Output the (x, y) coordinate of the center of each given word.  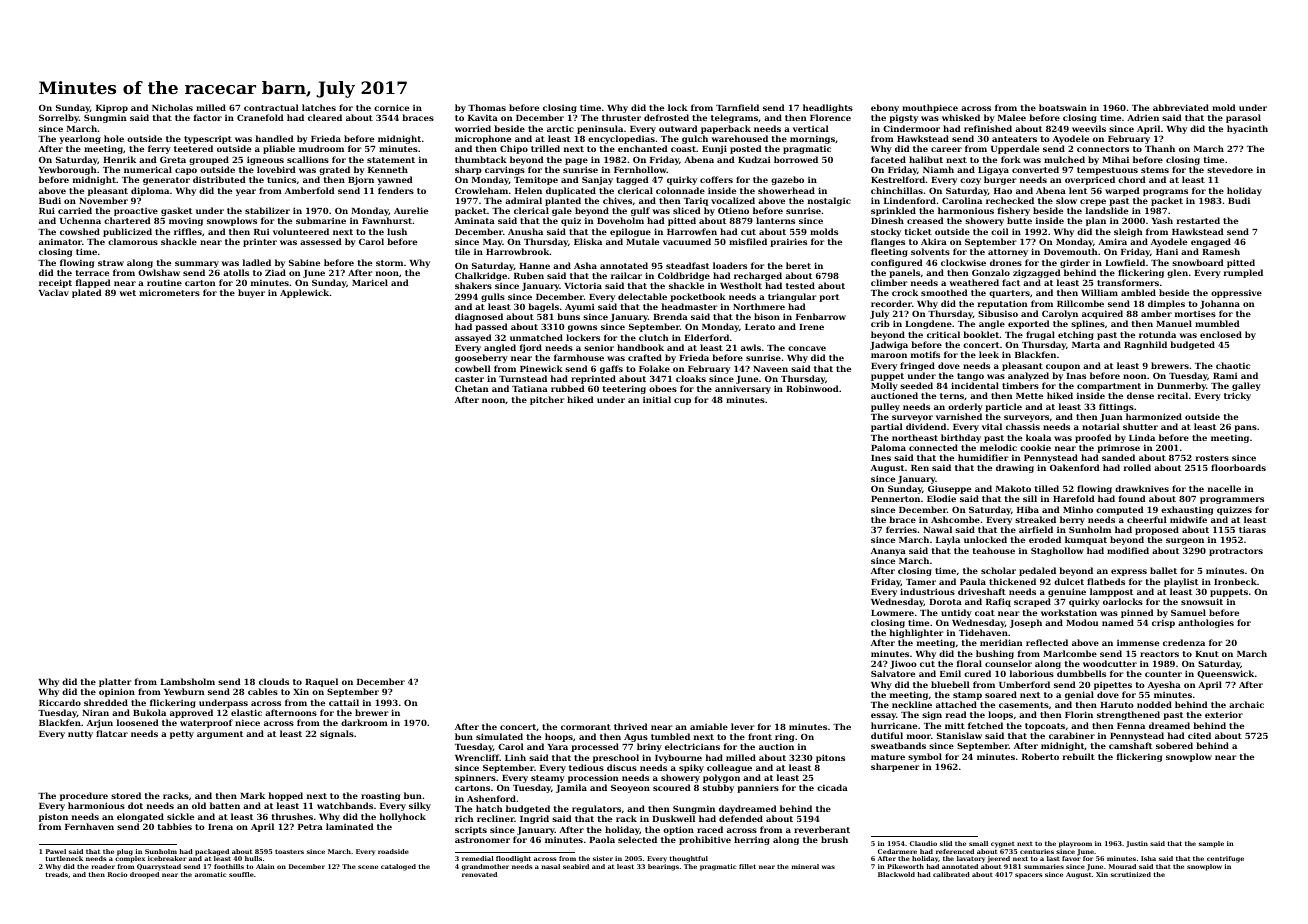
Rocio (118, 874)
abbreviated (1181, 107)
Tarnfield (737, 107)
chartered (127, 220)
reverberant (822, 829)
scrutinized (1131, 874)
